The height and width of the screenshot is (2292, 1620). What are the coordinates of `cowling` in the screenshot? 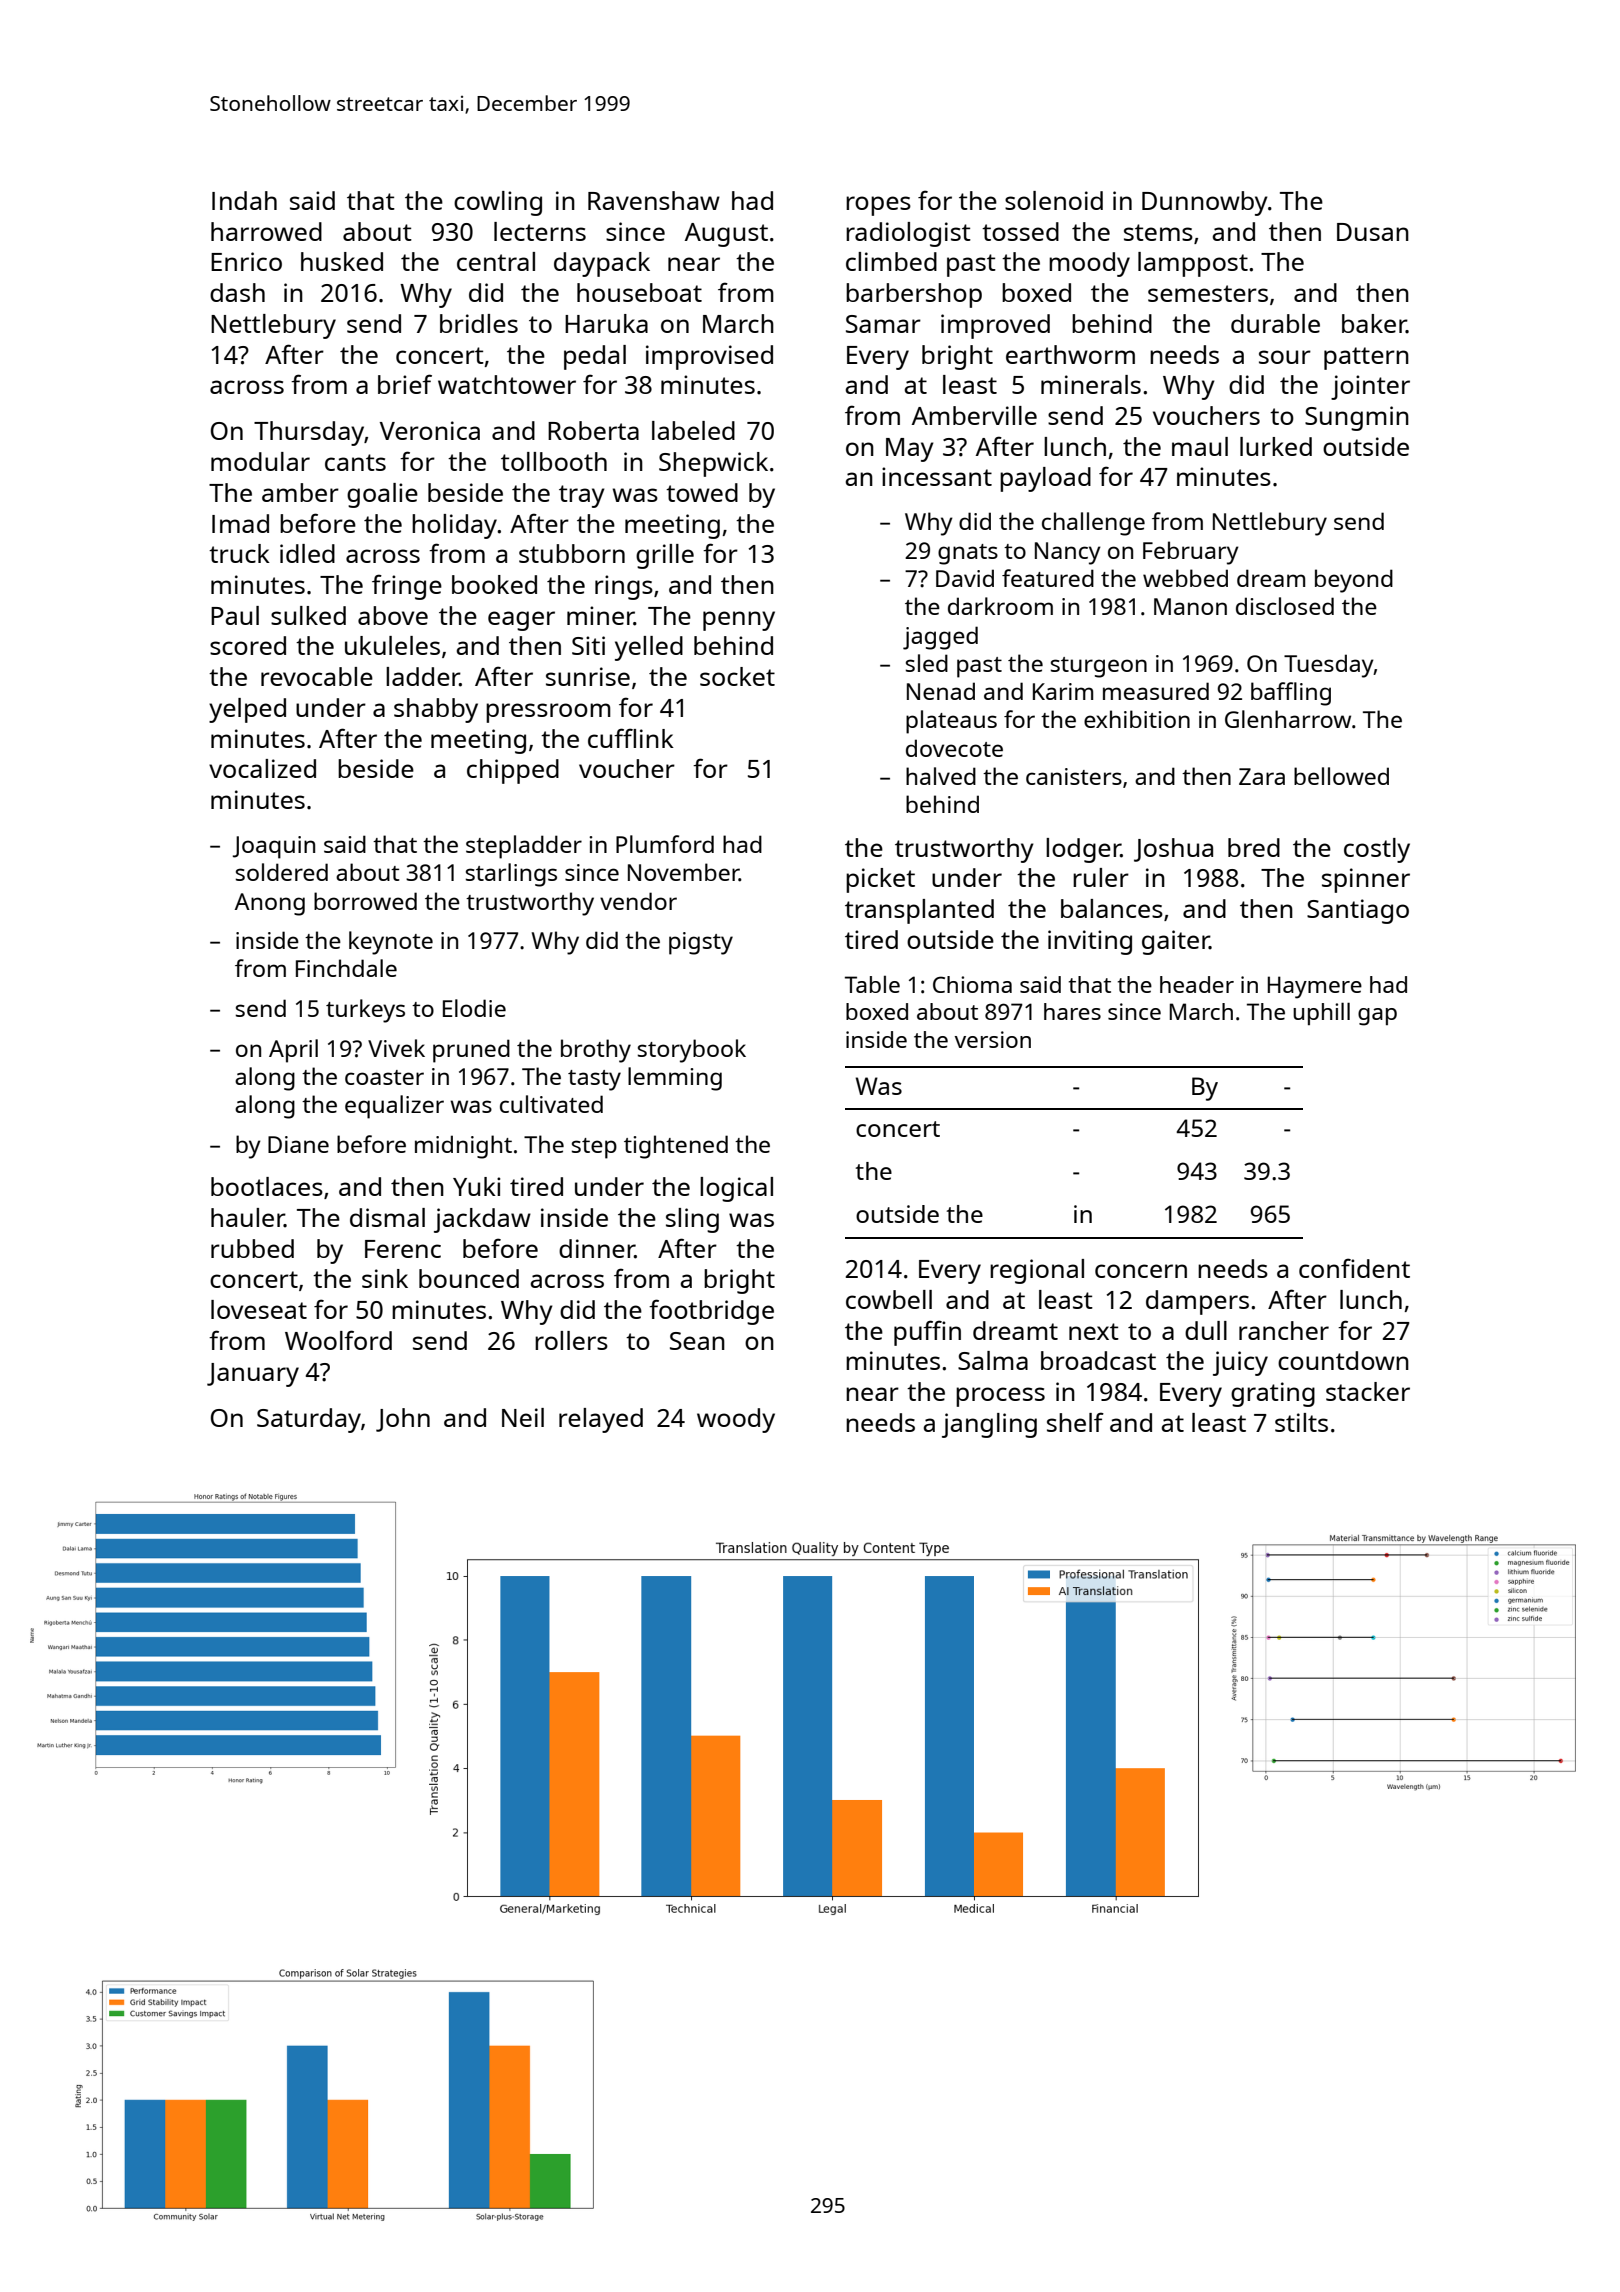 It's located at (498, 203).
